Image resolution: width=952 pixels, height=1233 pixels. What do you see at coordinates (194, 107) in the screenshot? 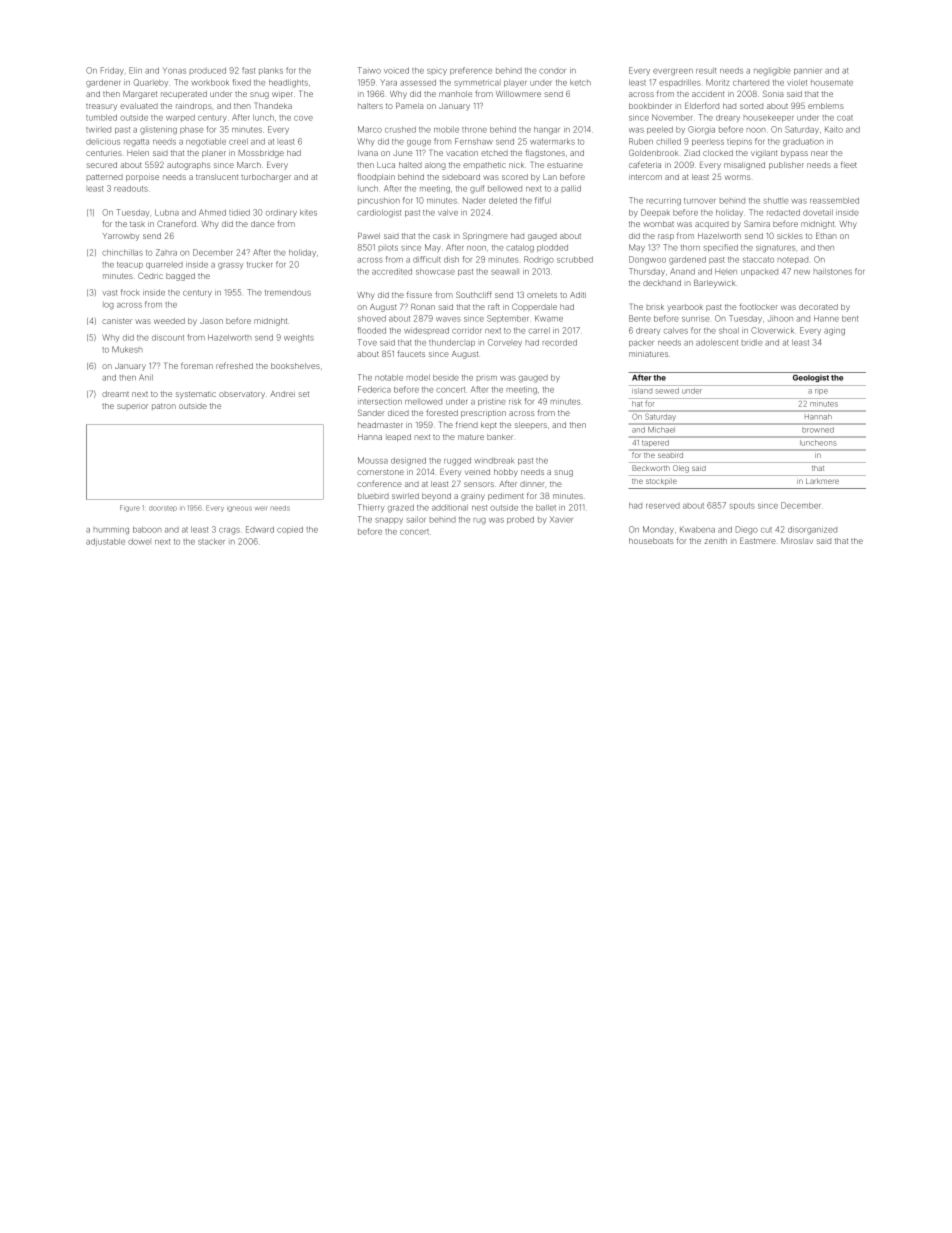
I see `raindrops` at bounding box center [194, 107].
